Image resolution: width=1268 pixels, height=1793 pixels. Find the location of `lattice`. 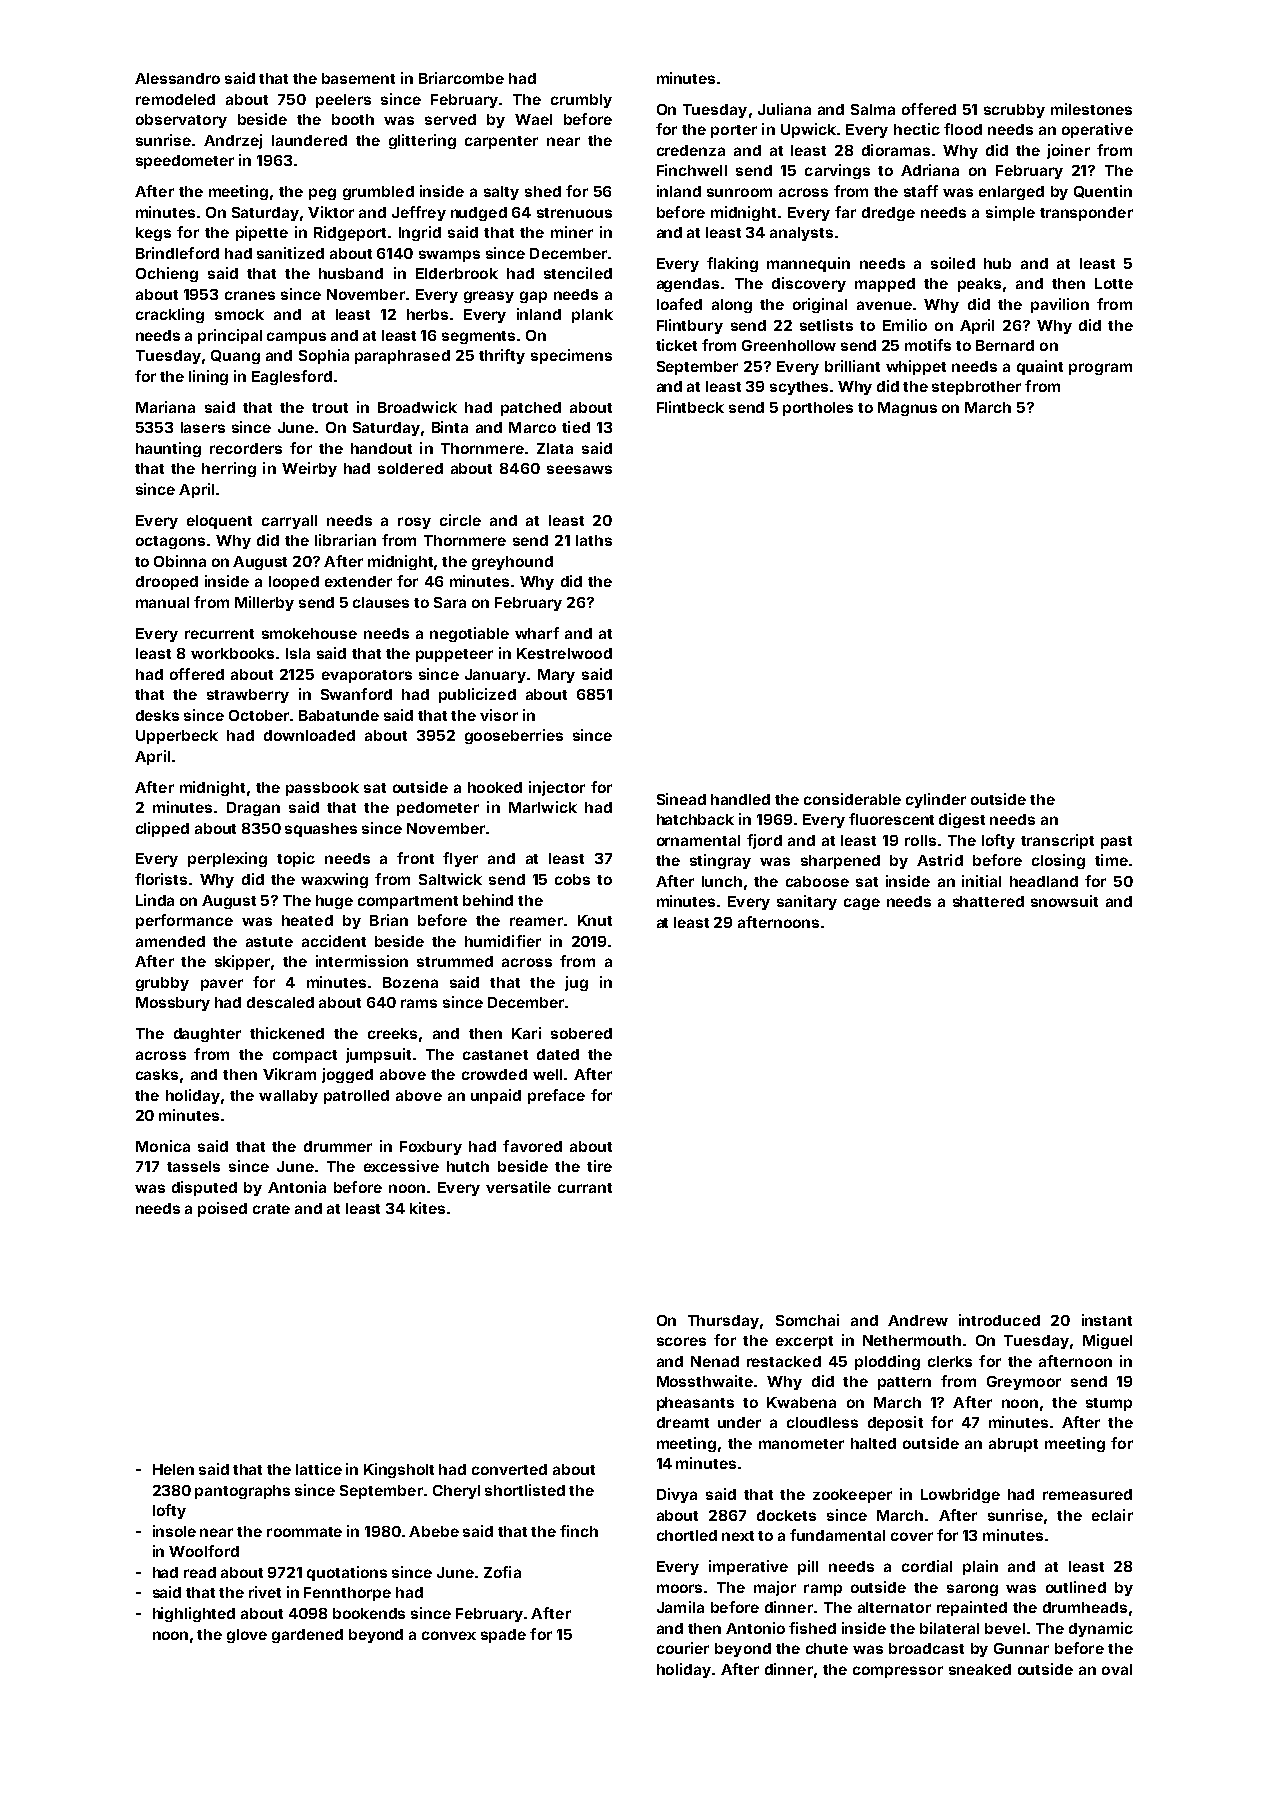

lattice is located at coordinates (319, 1469).
